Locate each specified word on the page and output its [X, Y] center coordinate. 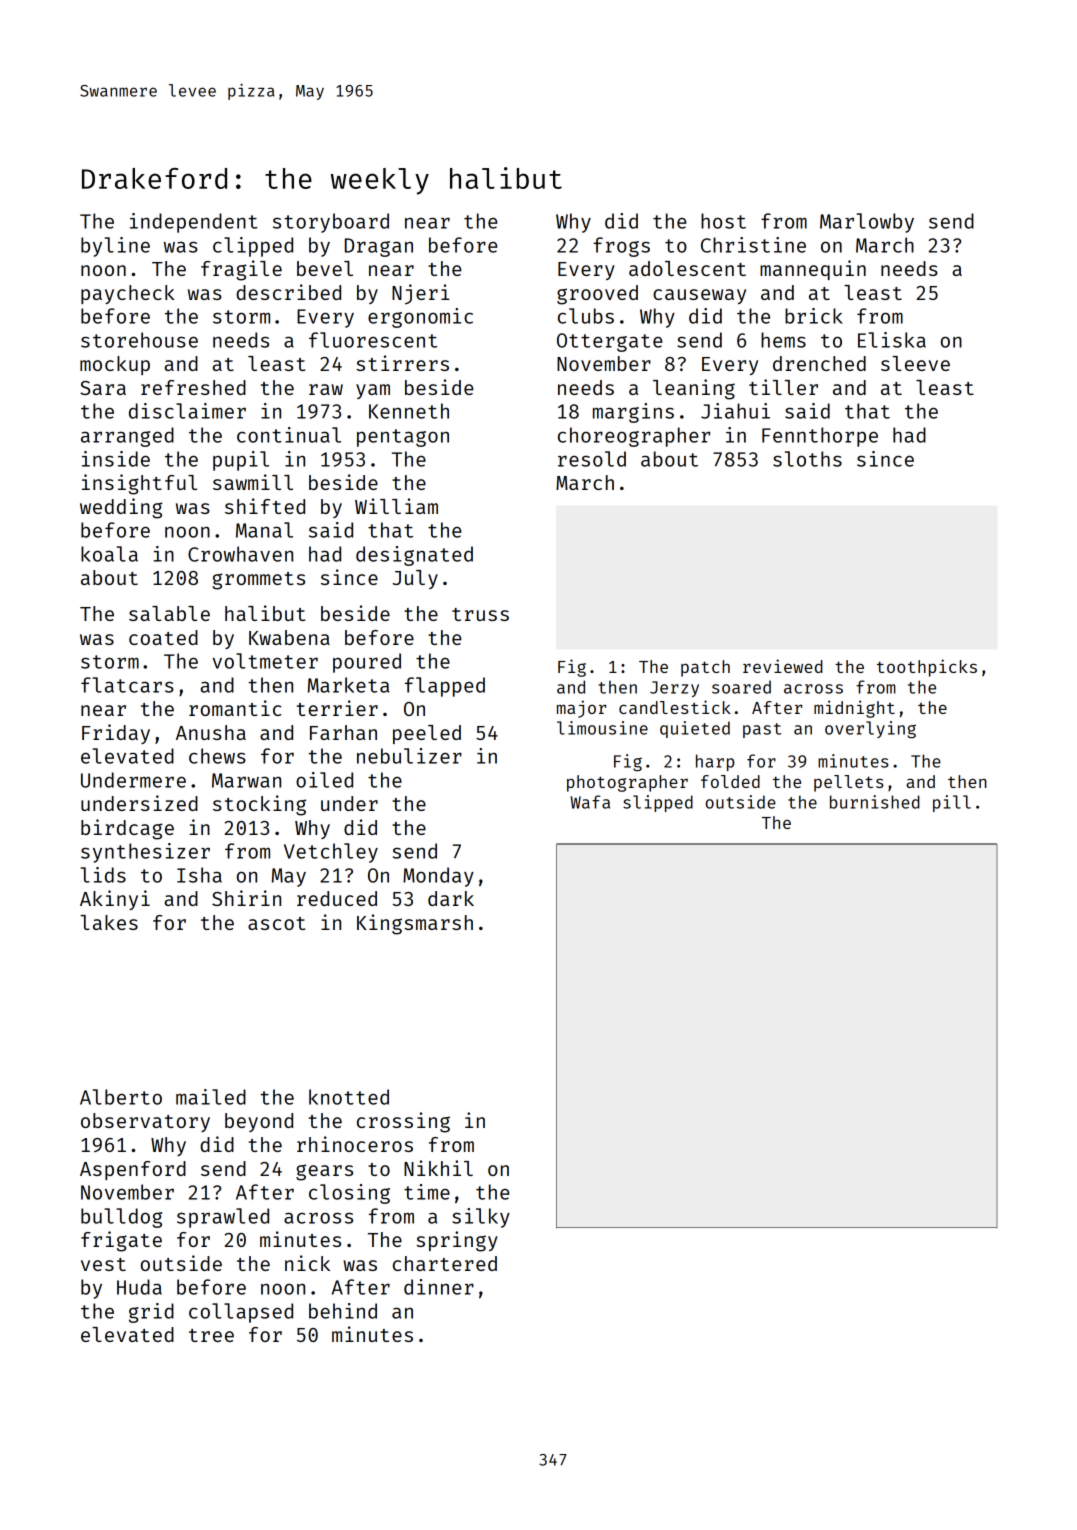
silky [481, 1218]
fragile [241, 270]
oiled [324, 780]
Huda [139, 1287]
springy [457, 1241]
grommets [258, 581]
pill [952, 803]
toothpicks [927, 668]
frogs [621, 247]
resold [592, 459]
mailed [211, 1097]
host [723, 221]
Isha [199, 875]
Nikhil [438, 1168]
